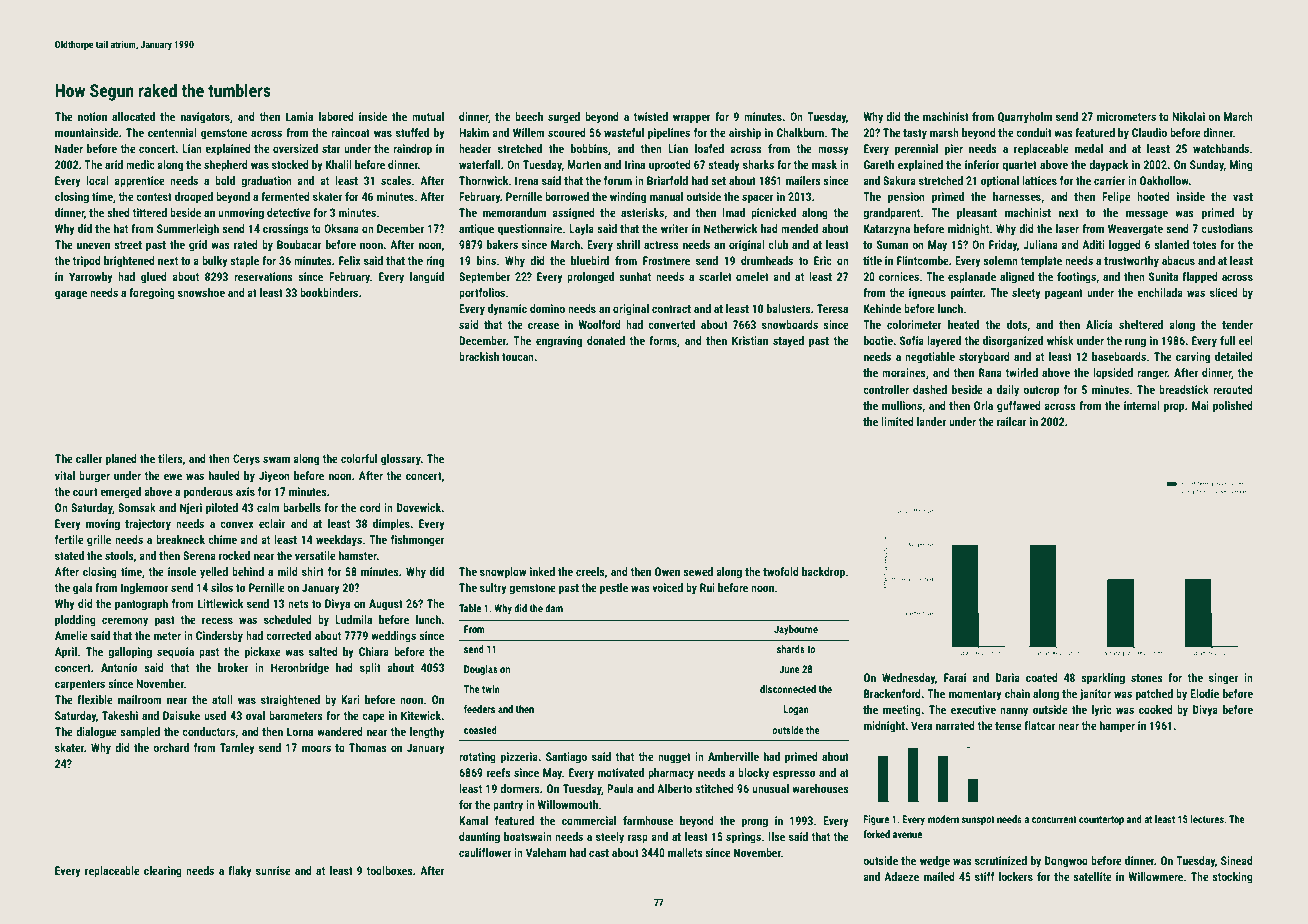 This screenshot has height=924, width=1308. I want to click on backdrop, so click(823, 573).
